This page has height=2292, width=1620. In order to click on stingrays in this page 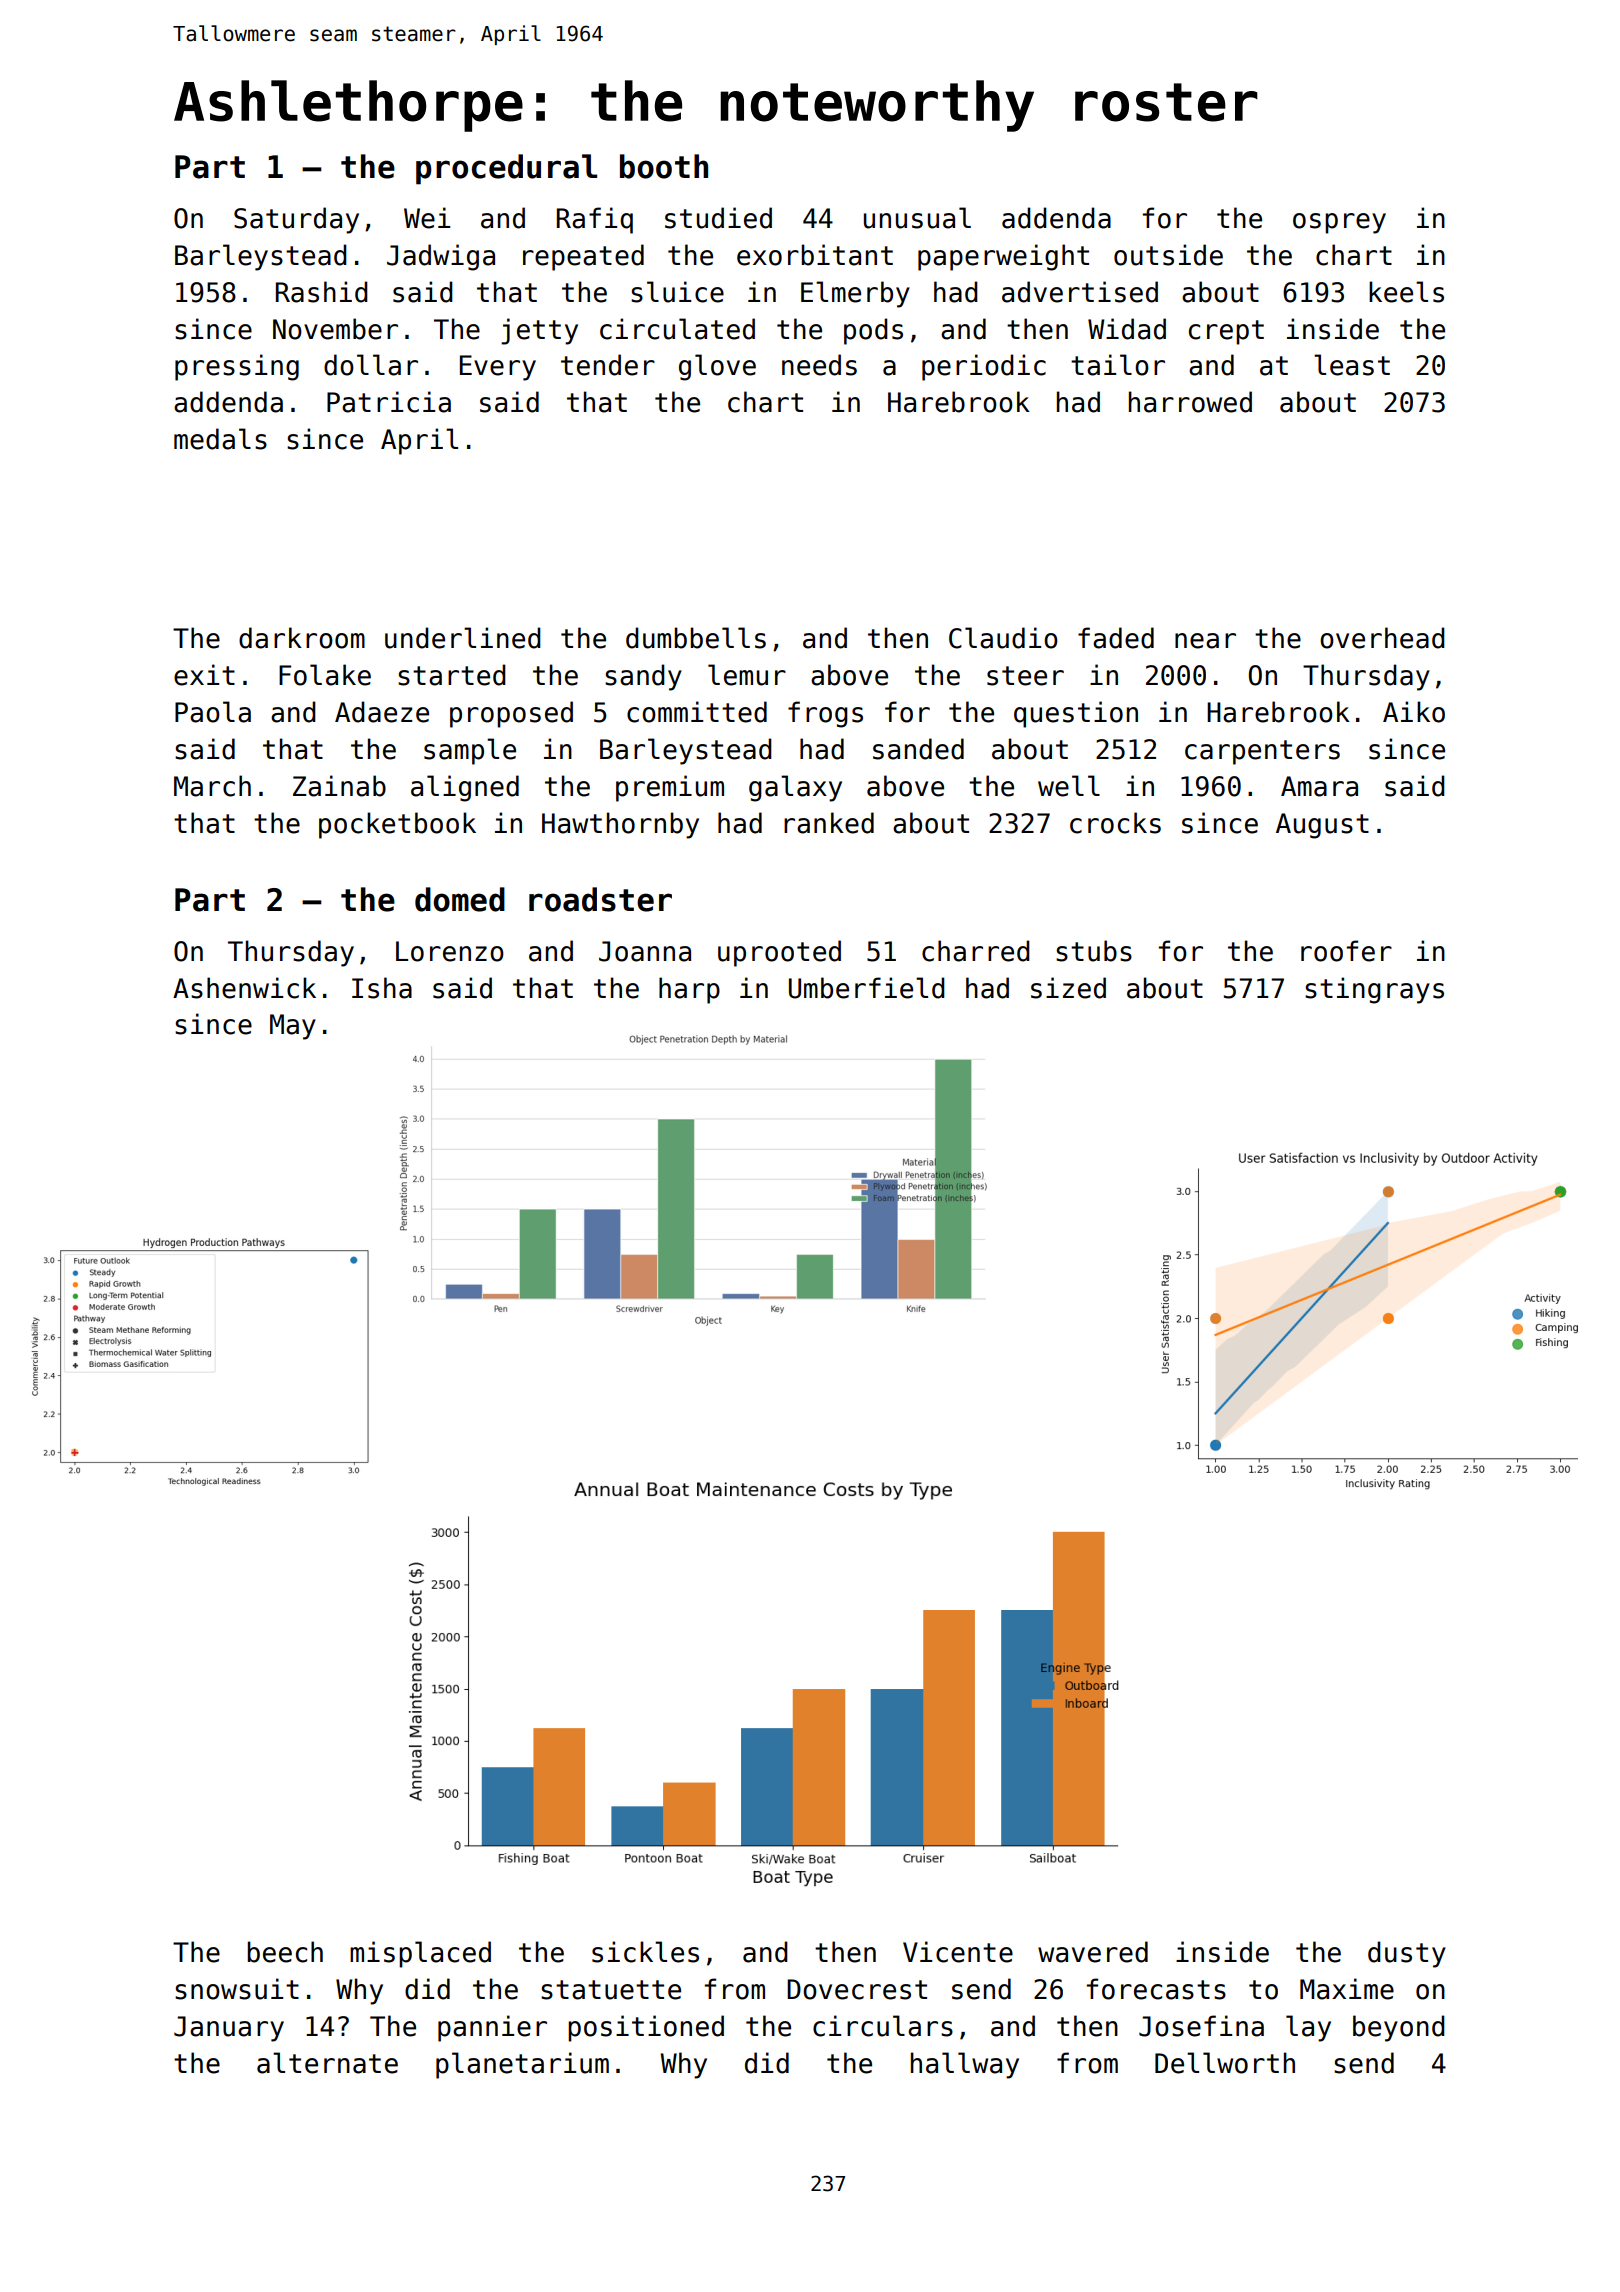, I will do `click(1374, 990)`.
